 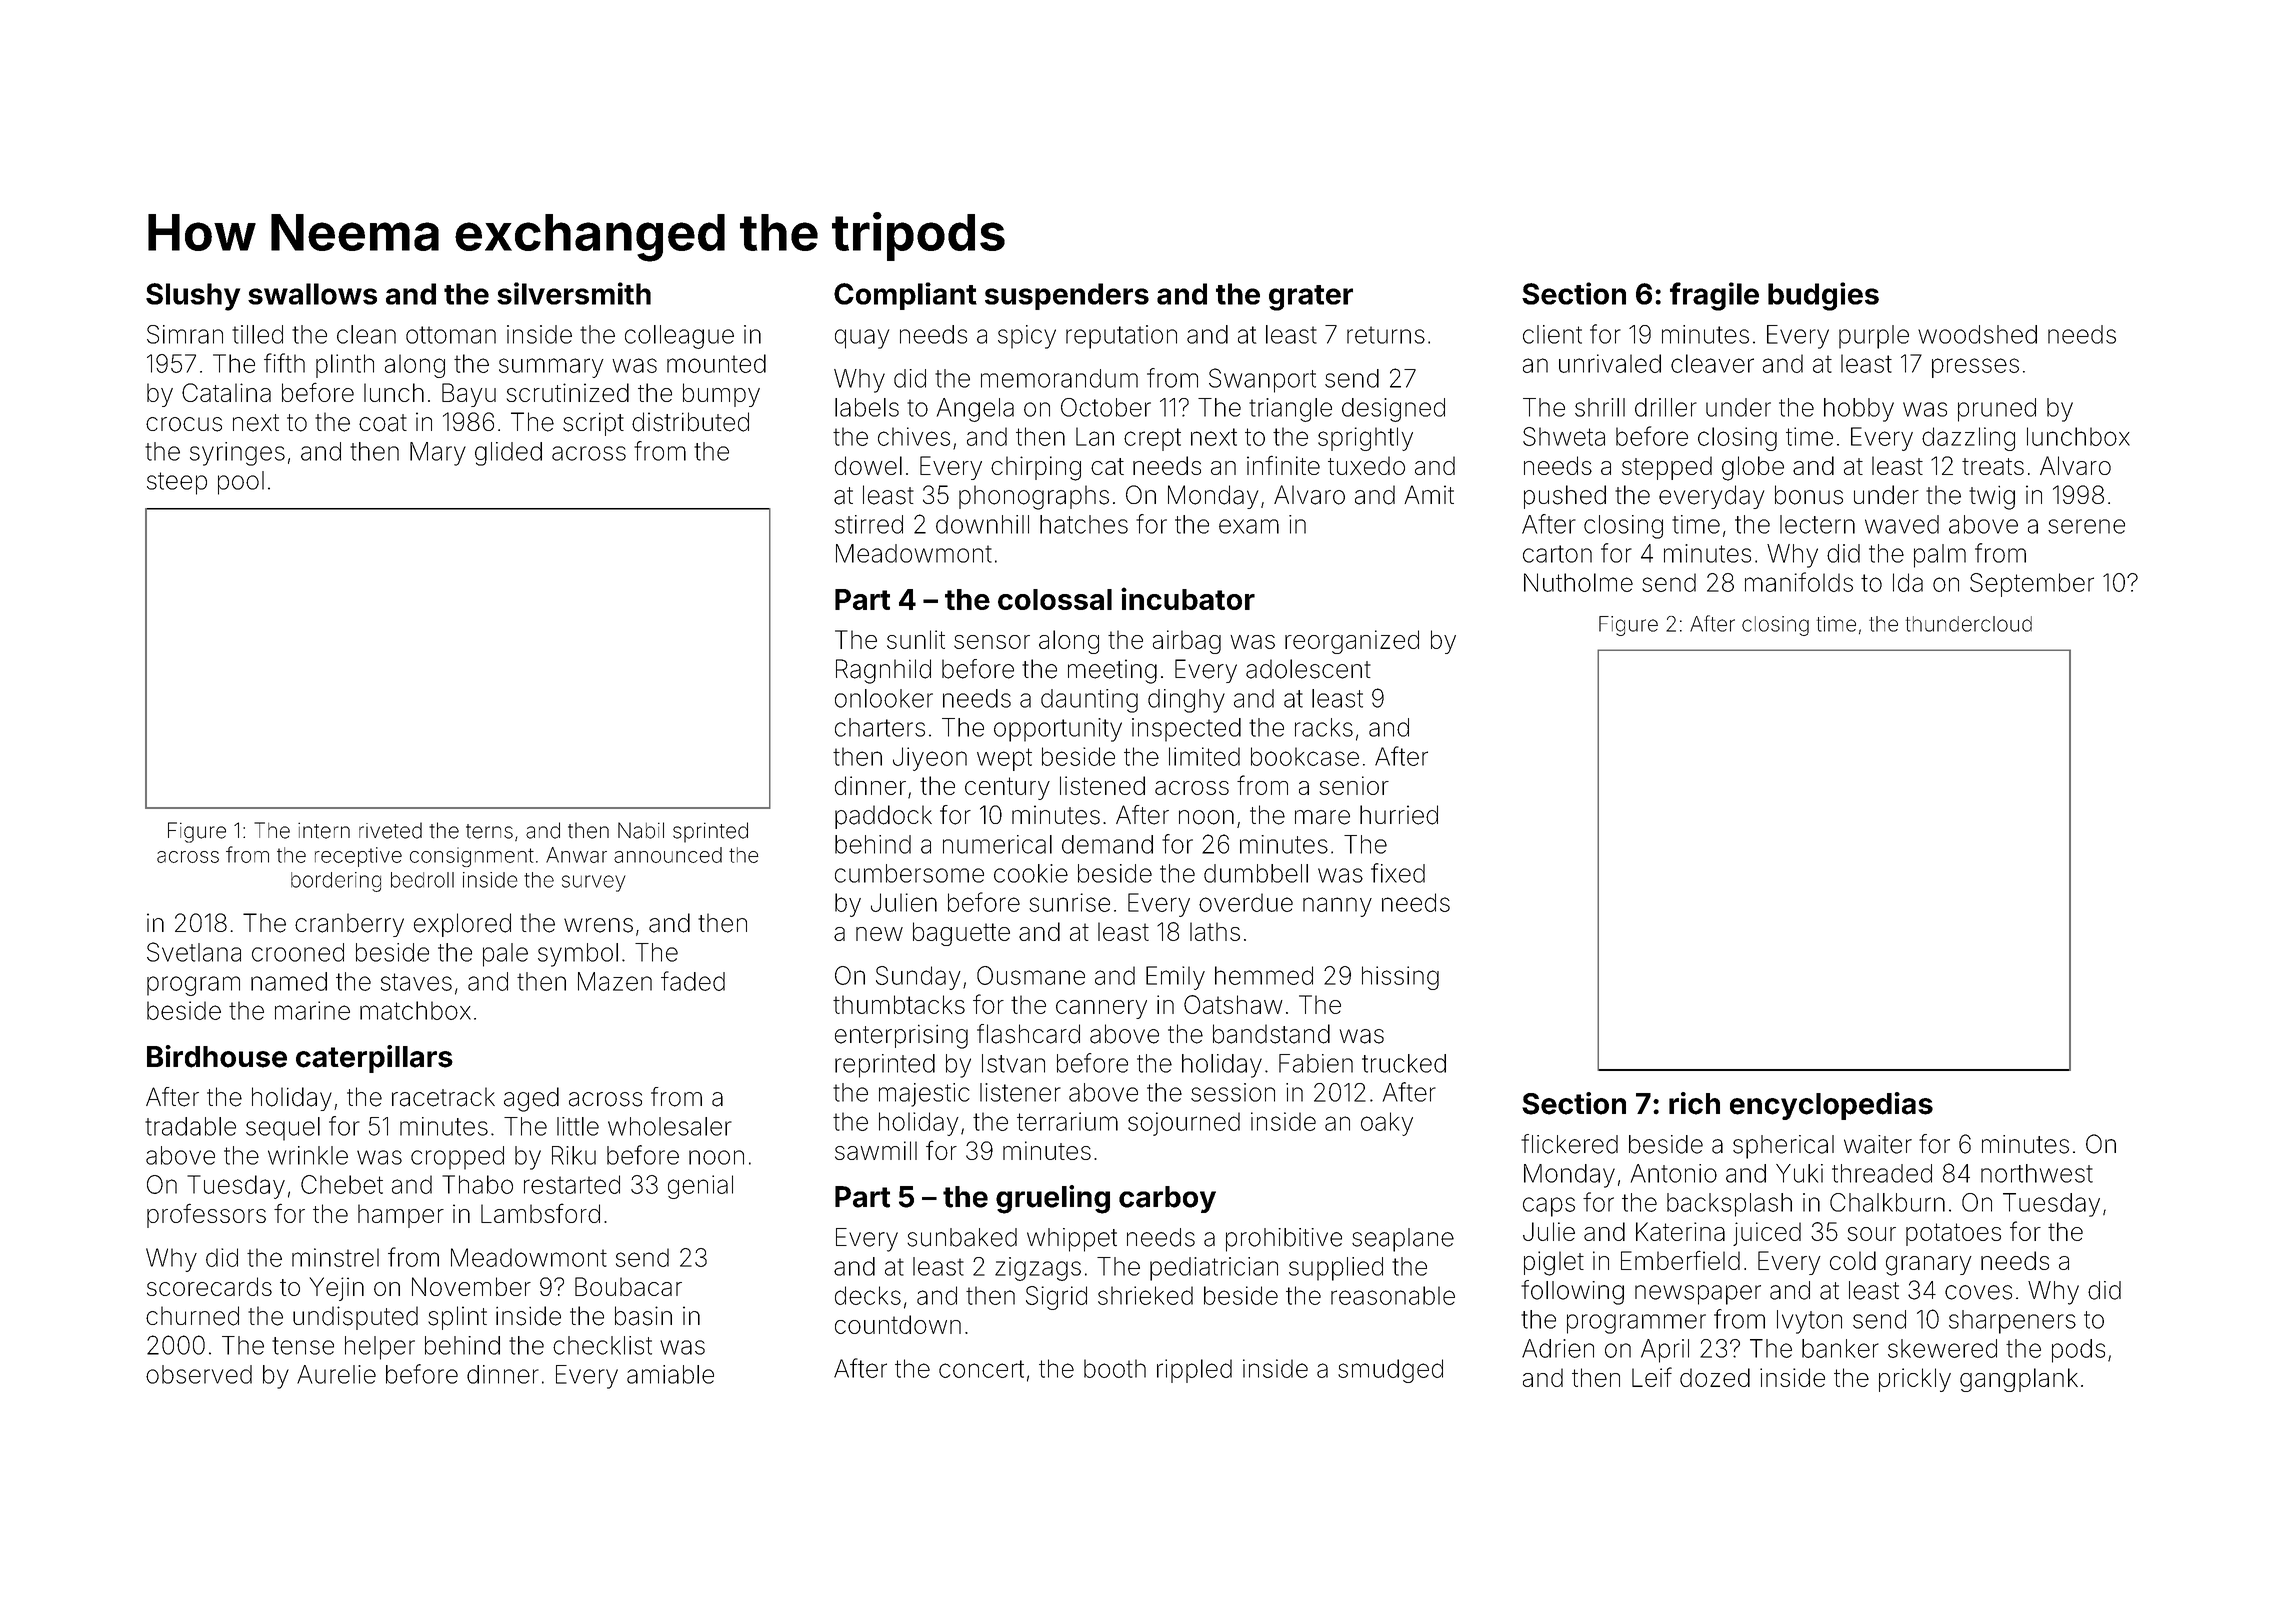 What do you see at coordinates (1256, 873) in the screenshot?
I see `dumbbell` at bounding box center [1256, 873].
